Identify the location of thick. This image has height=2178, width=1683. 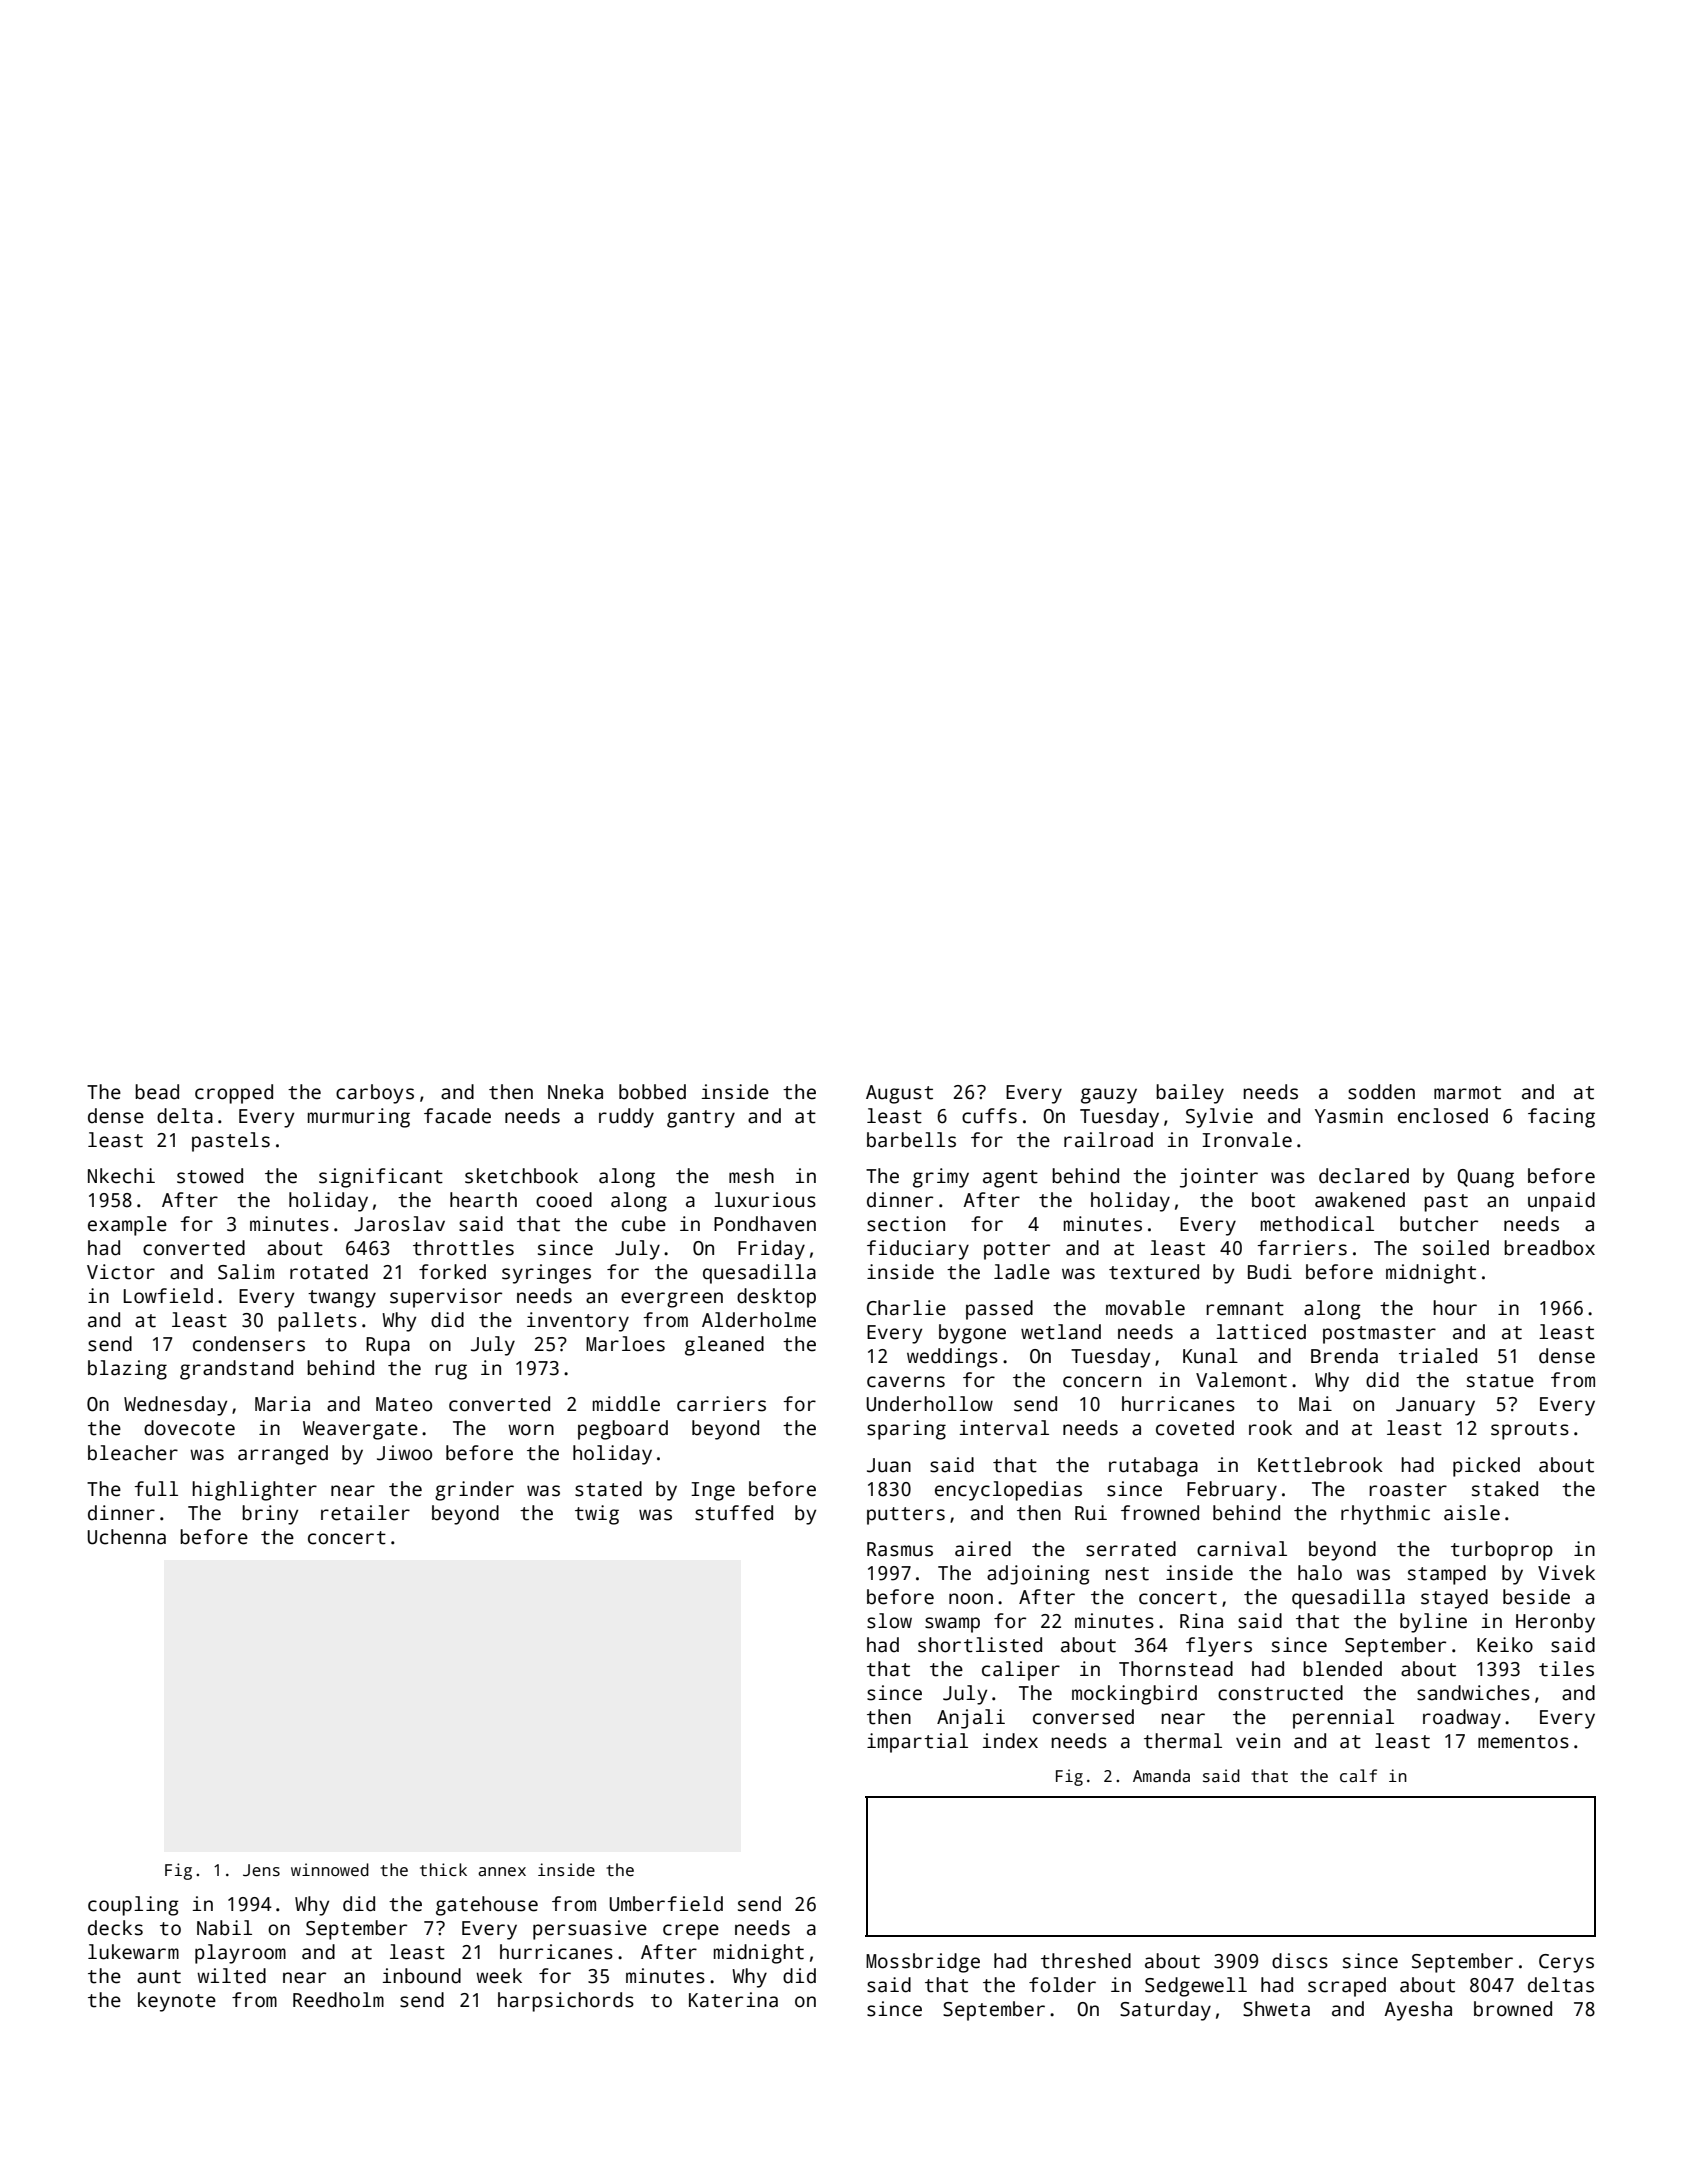
(443, 1870).
